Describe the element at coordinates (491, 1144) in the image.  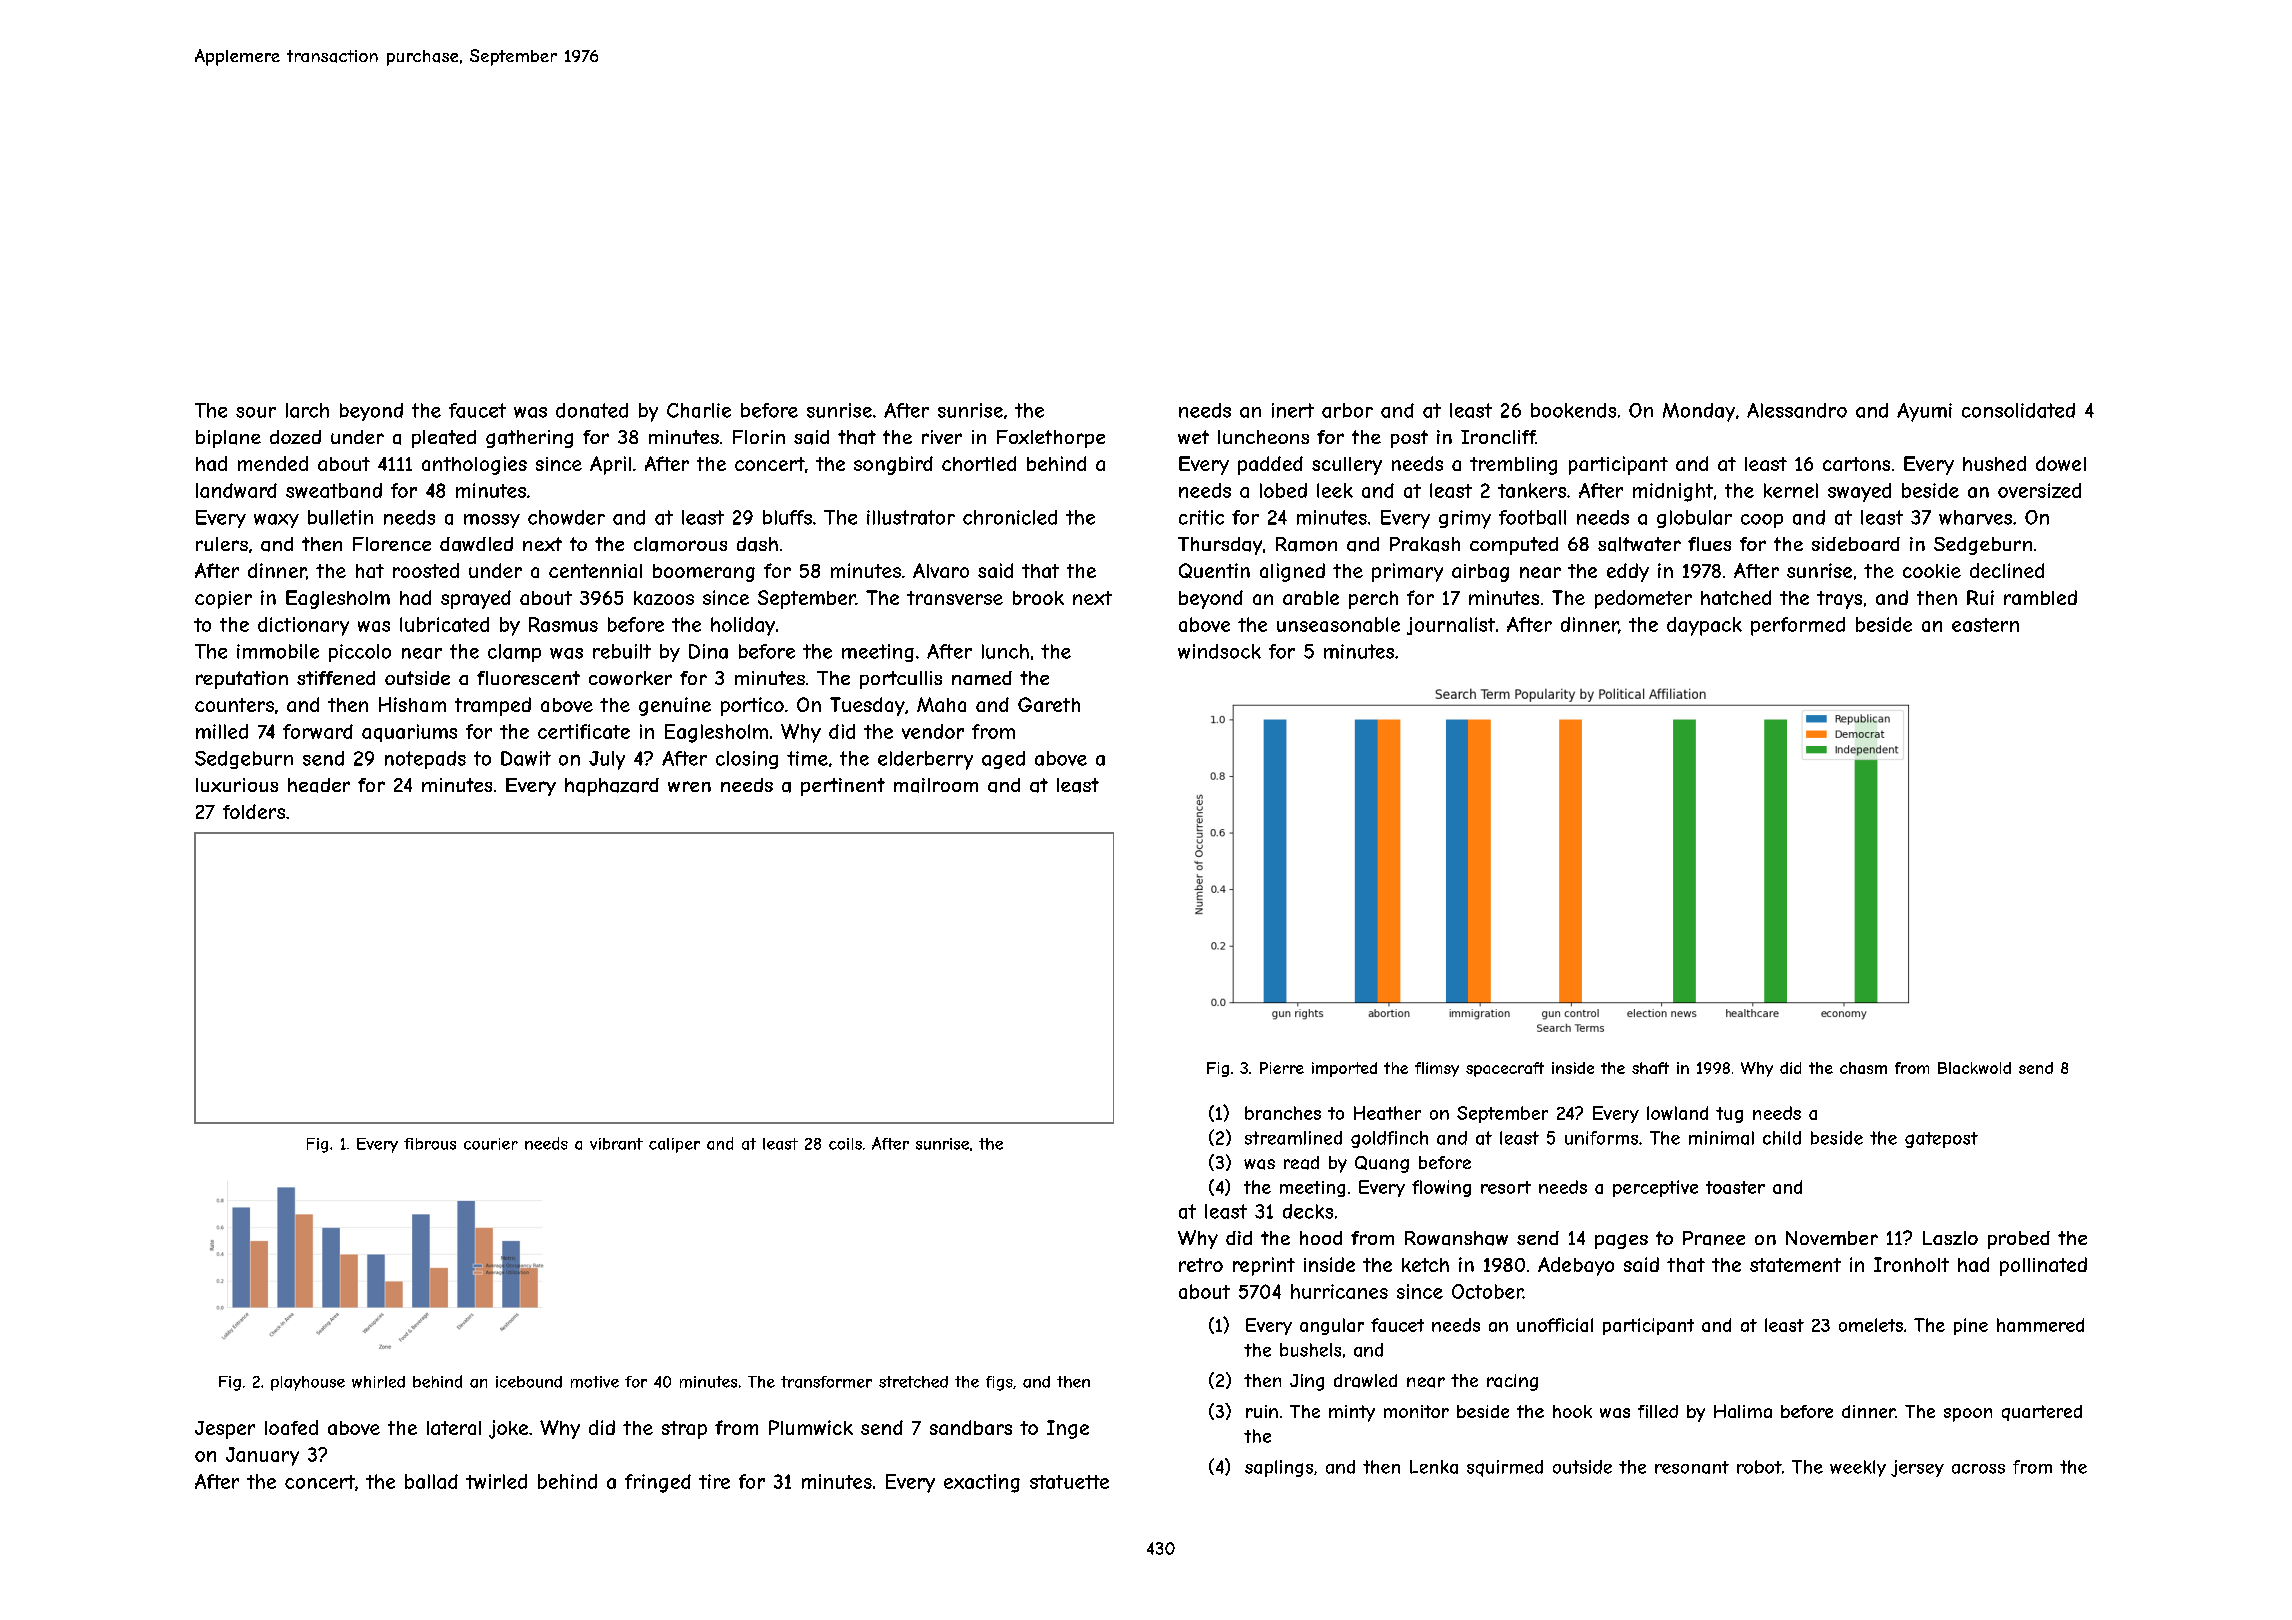
I see `courier` at that location.
